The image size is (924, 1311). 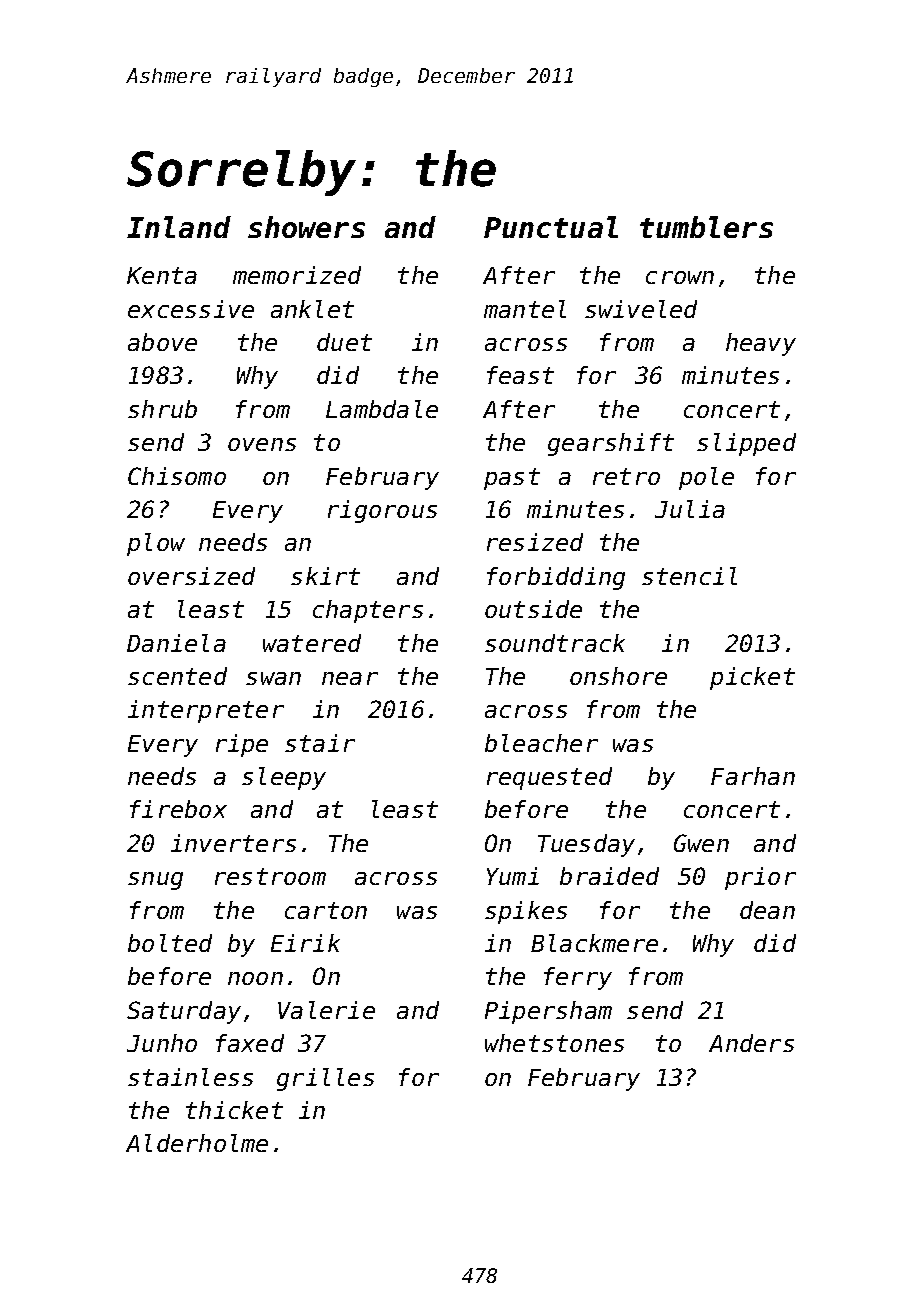 What do you see at coordinates (554, 1043) in the page?
I see `whetstones` at bounding box center [554, 1043].
